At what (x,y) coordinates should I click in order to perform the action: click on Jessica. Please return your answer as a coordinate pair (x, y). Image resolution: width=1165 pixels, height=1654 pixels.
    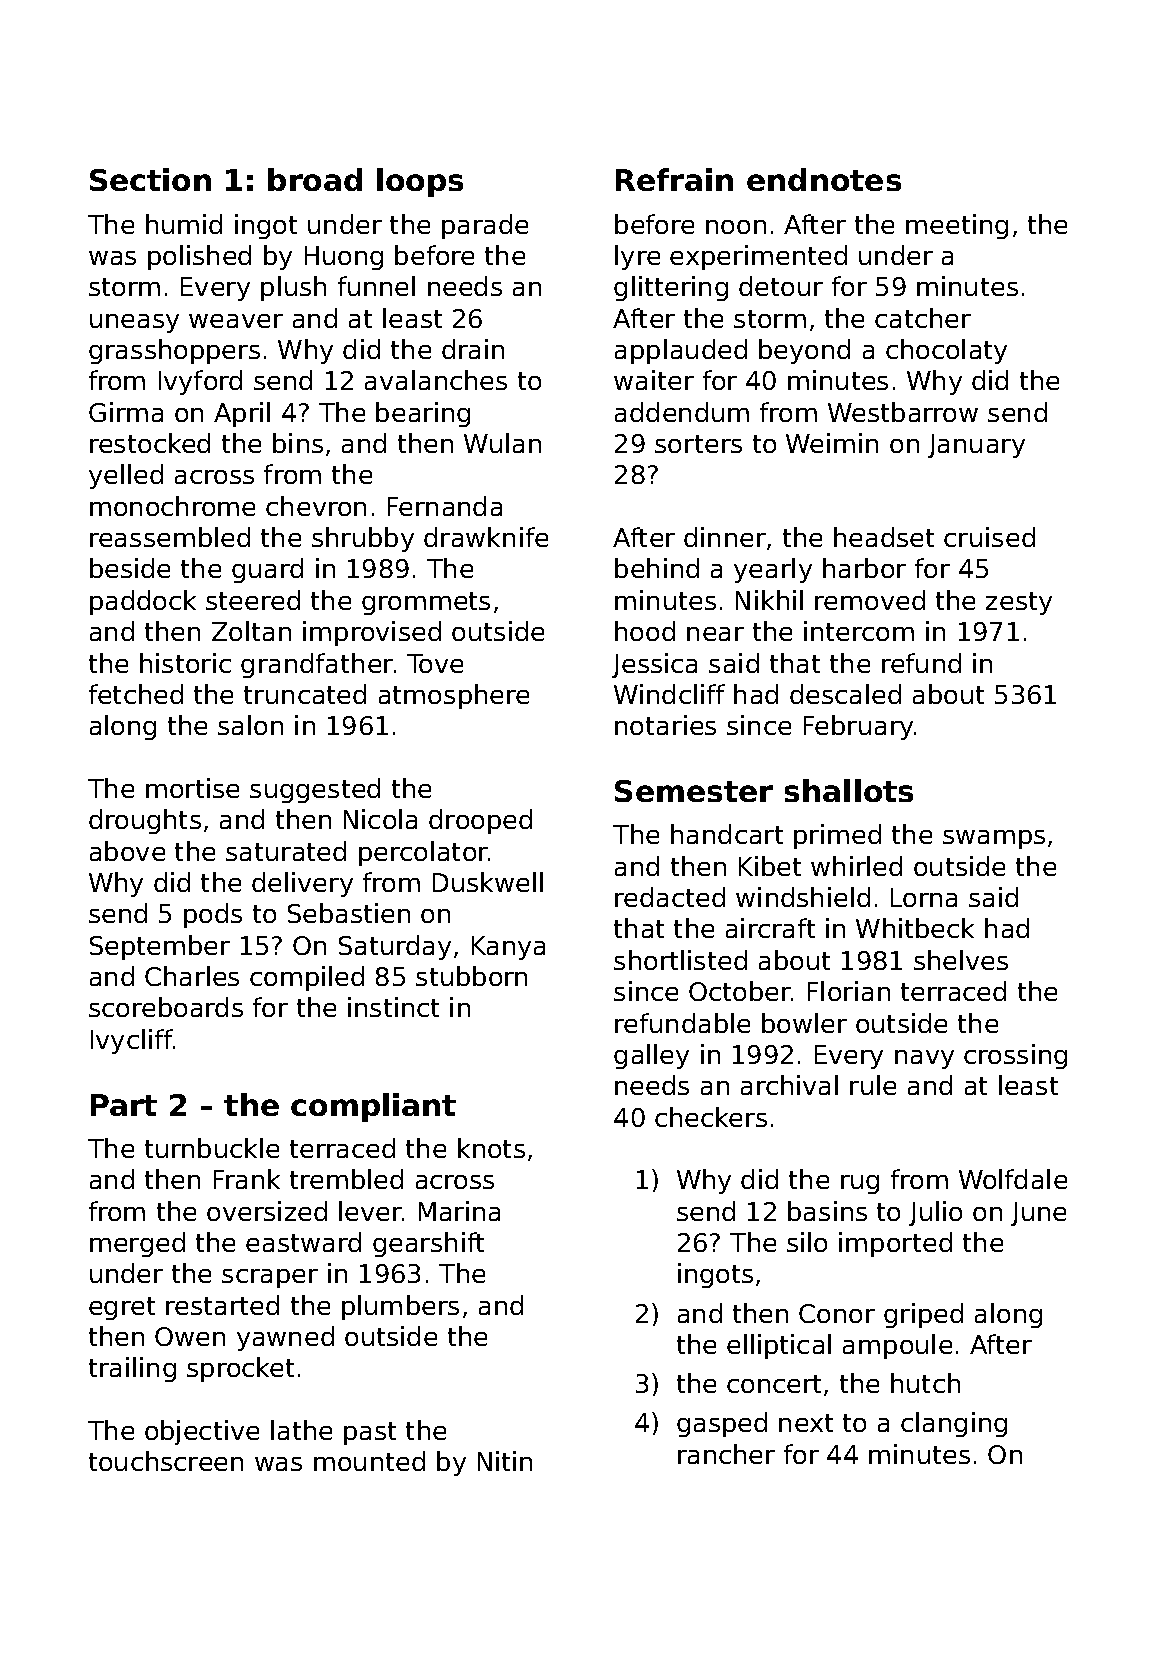
    Looking at the image, I should click on (654, 665).
